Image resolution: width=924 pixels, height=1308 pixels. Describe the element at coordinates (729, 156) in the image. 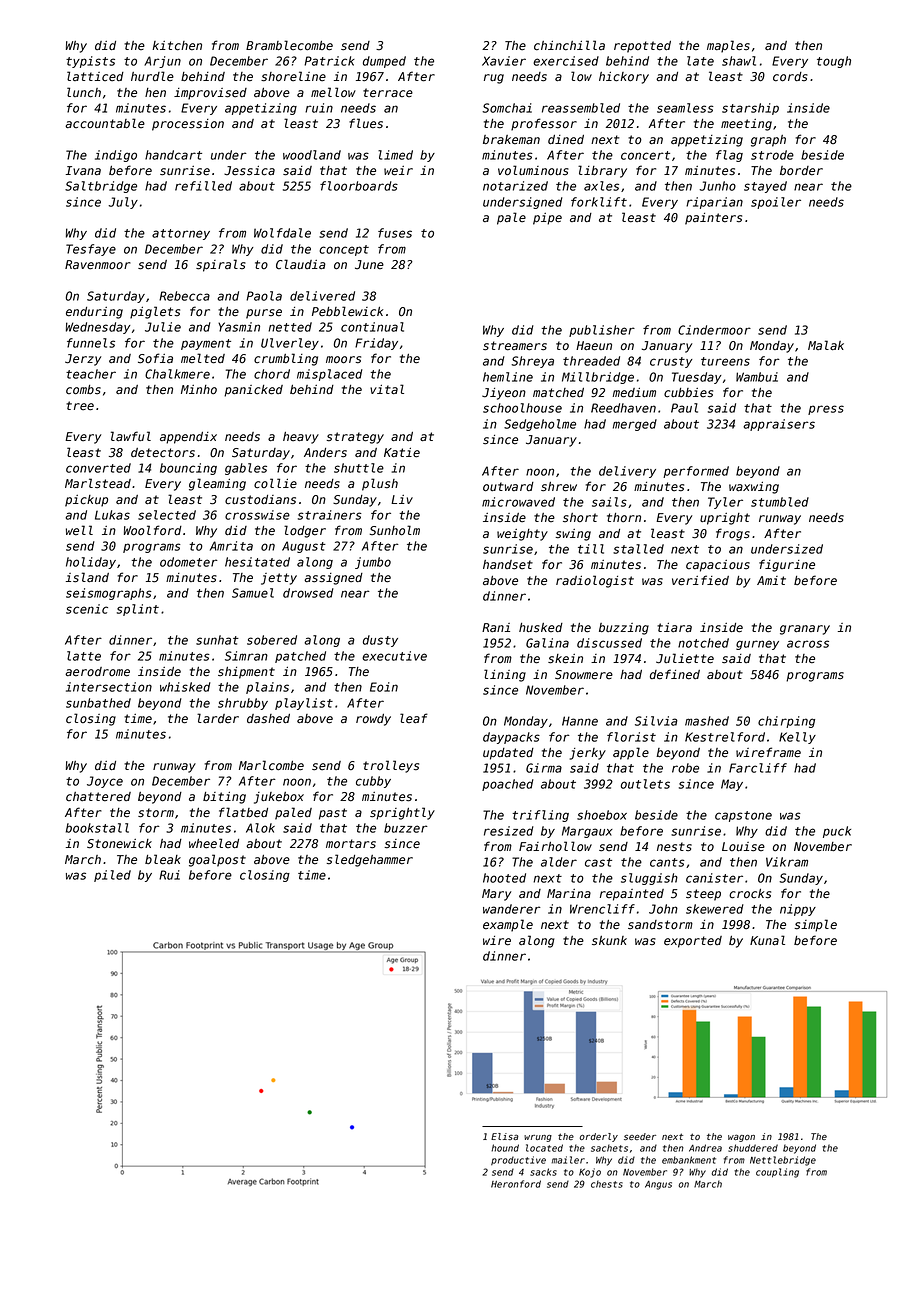

I see `flag` at that location.
